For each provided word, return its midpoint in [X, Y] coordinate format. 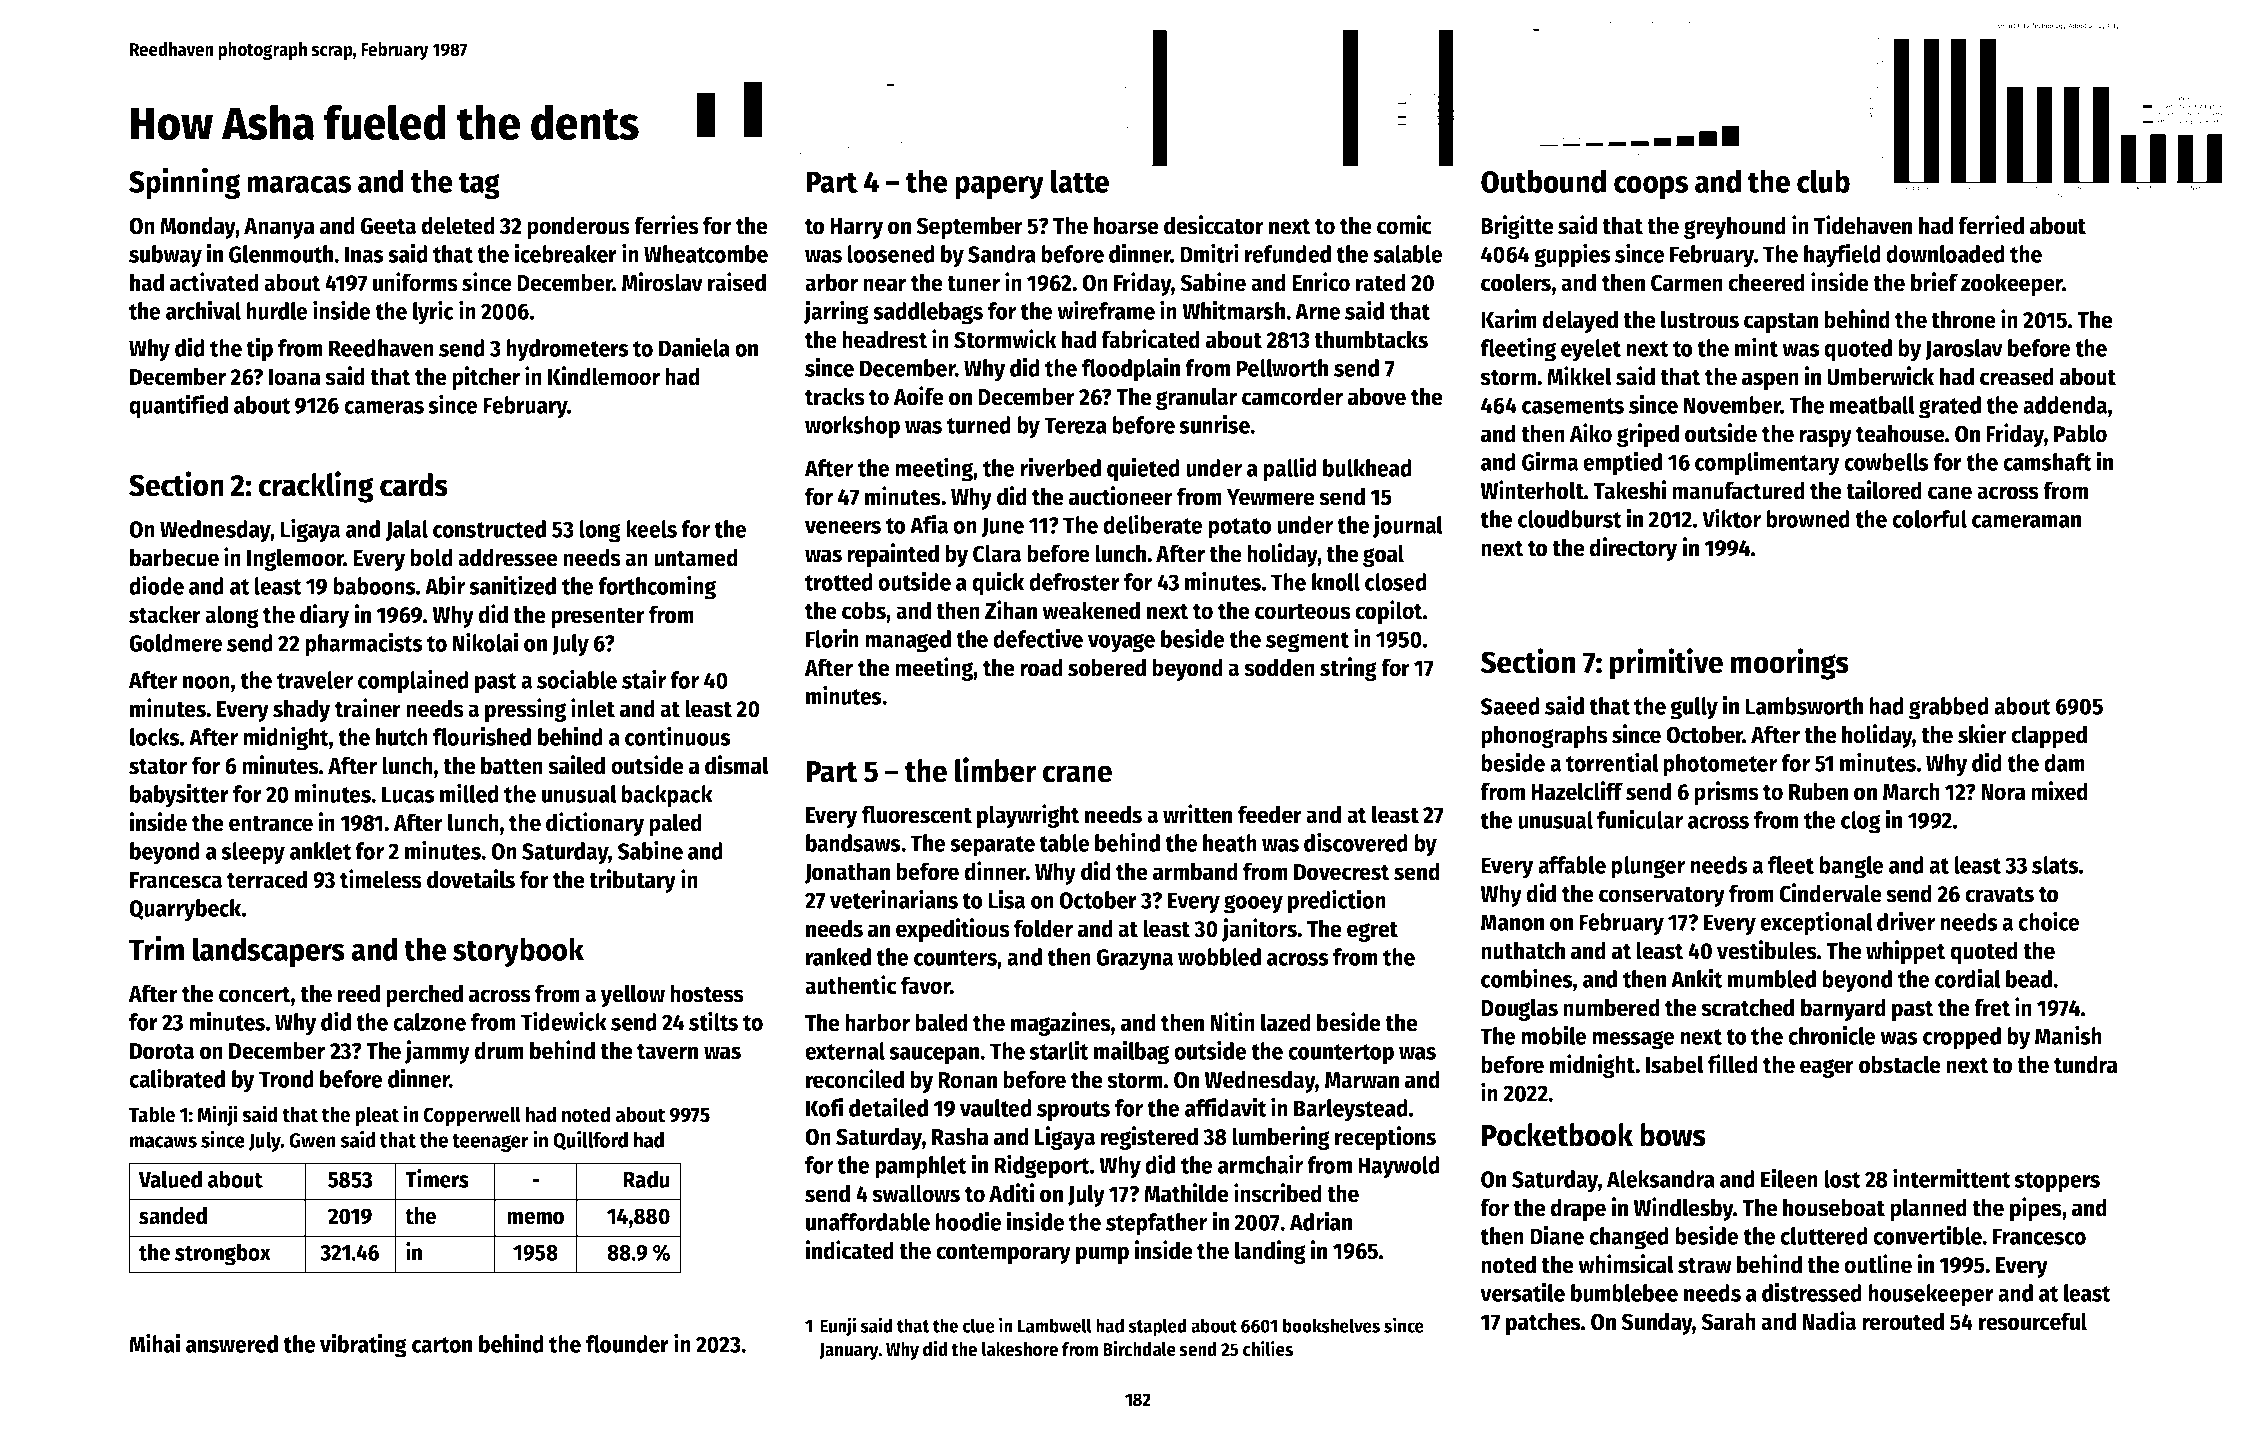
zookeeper [2012, 284]
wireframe [1106, 310]
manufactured [1738, 490]
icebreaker [565, 253]
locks [155, 737]
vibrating [363, 1345]
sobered [1107, 667]
